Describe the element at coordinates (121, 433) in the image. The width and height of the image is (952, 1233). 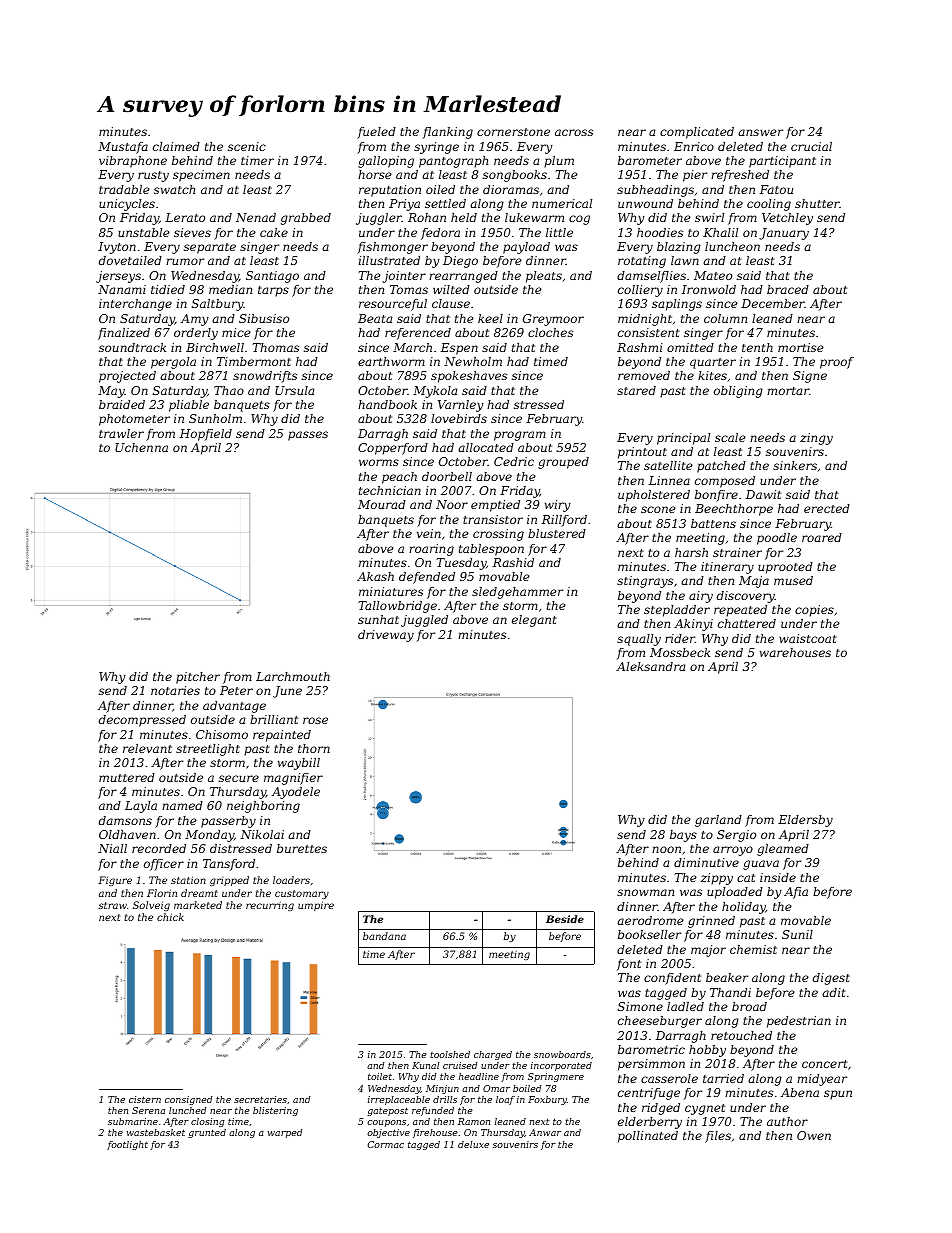
I see `trawler` at that location.
